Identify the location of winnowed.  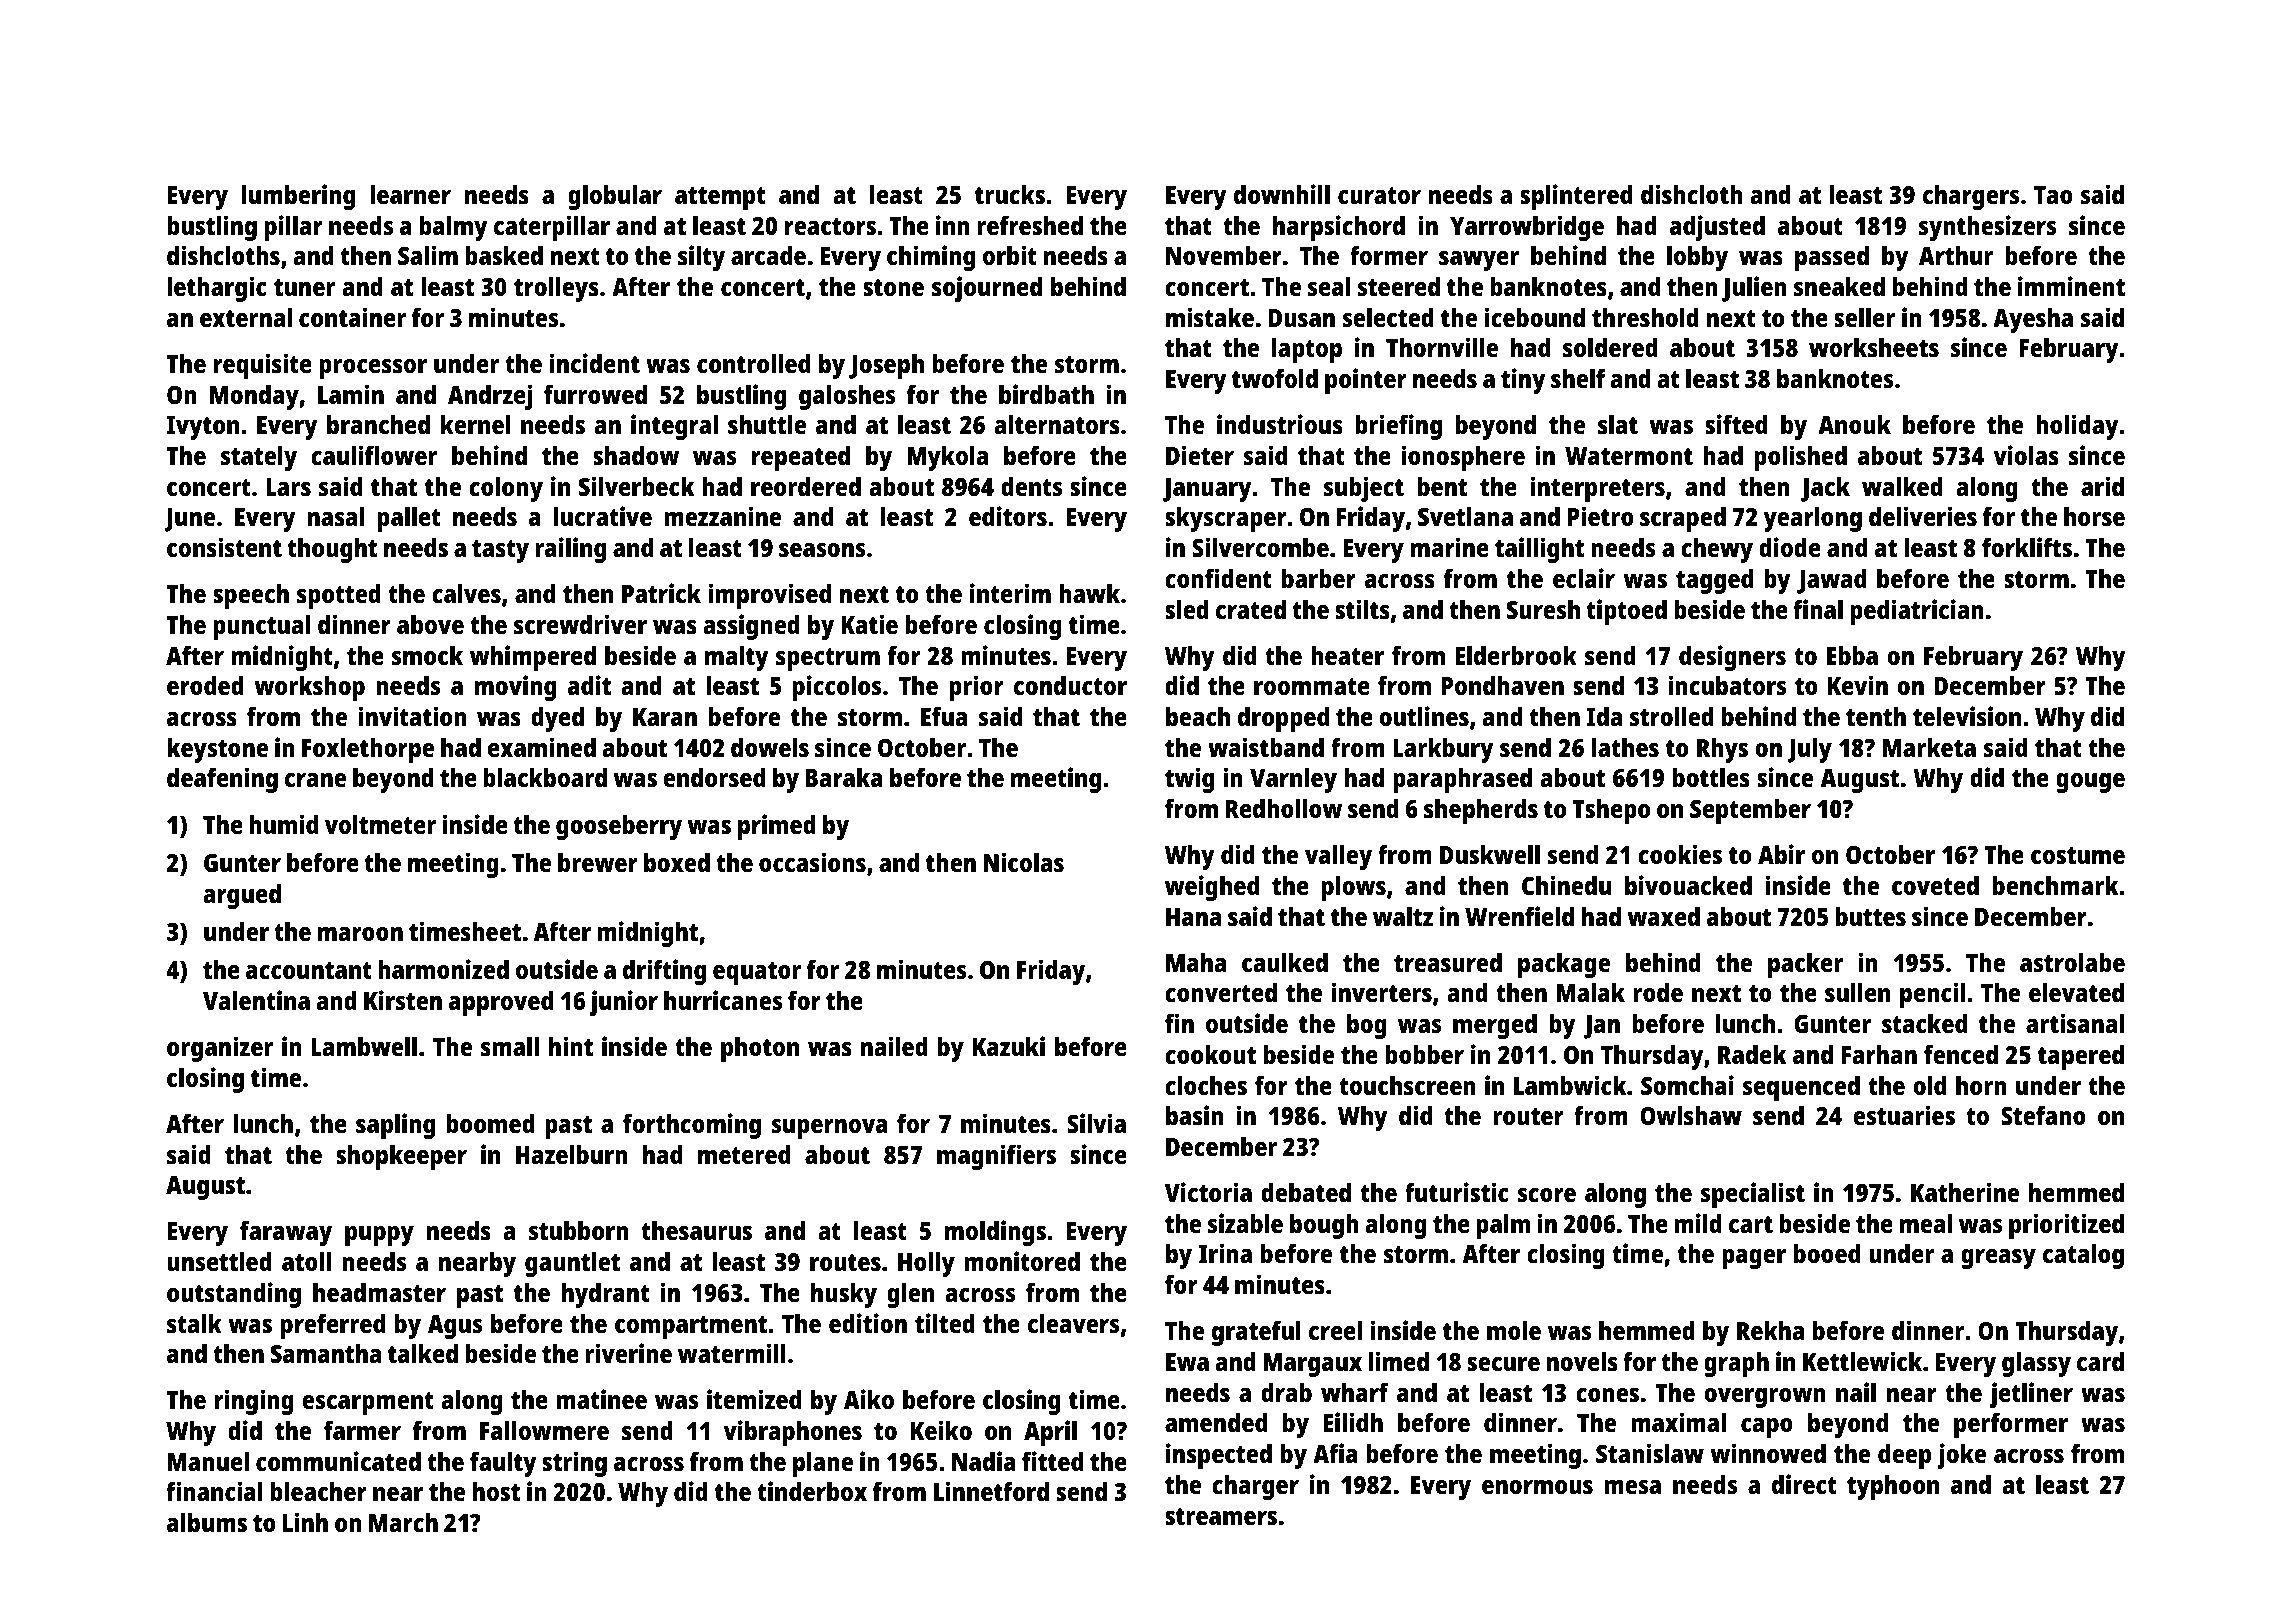
(1768, 1453).
